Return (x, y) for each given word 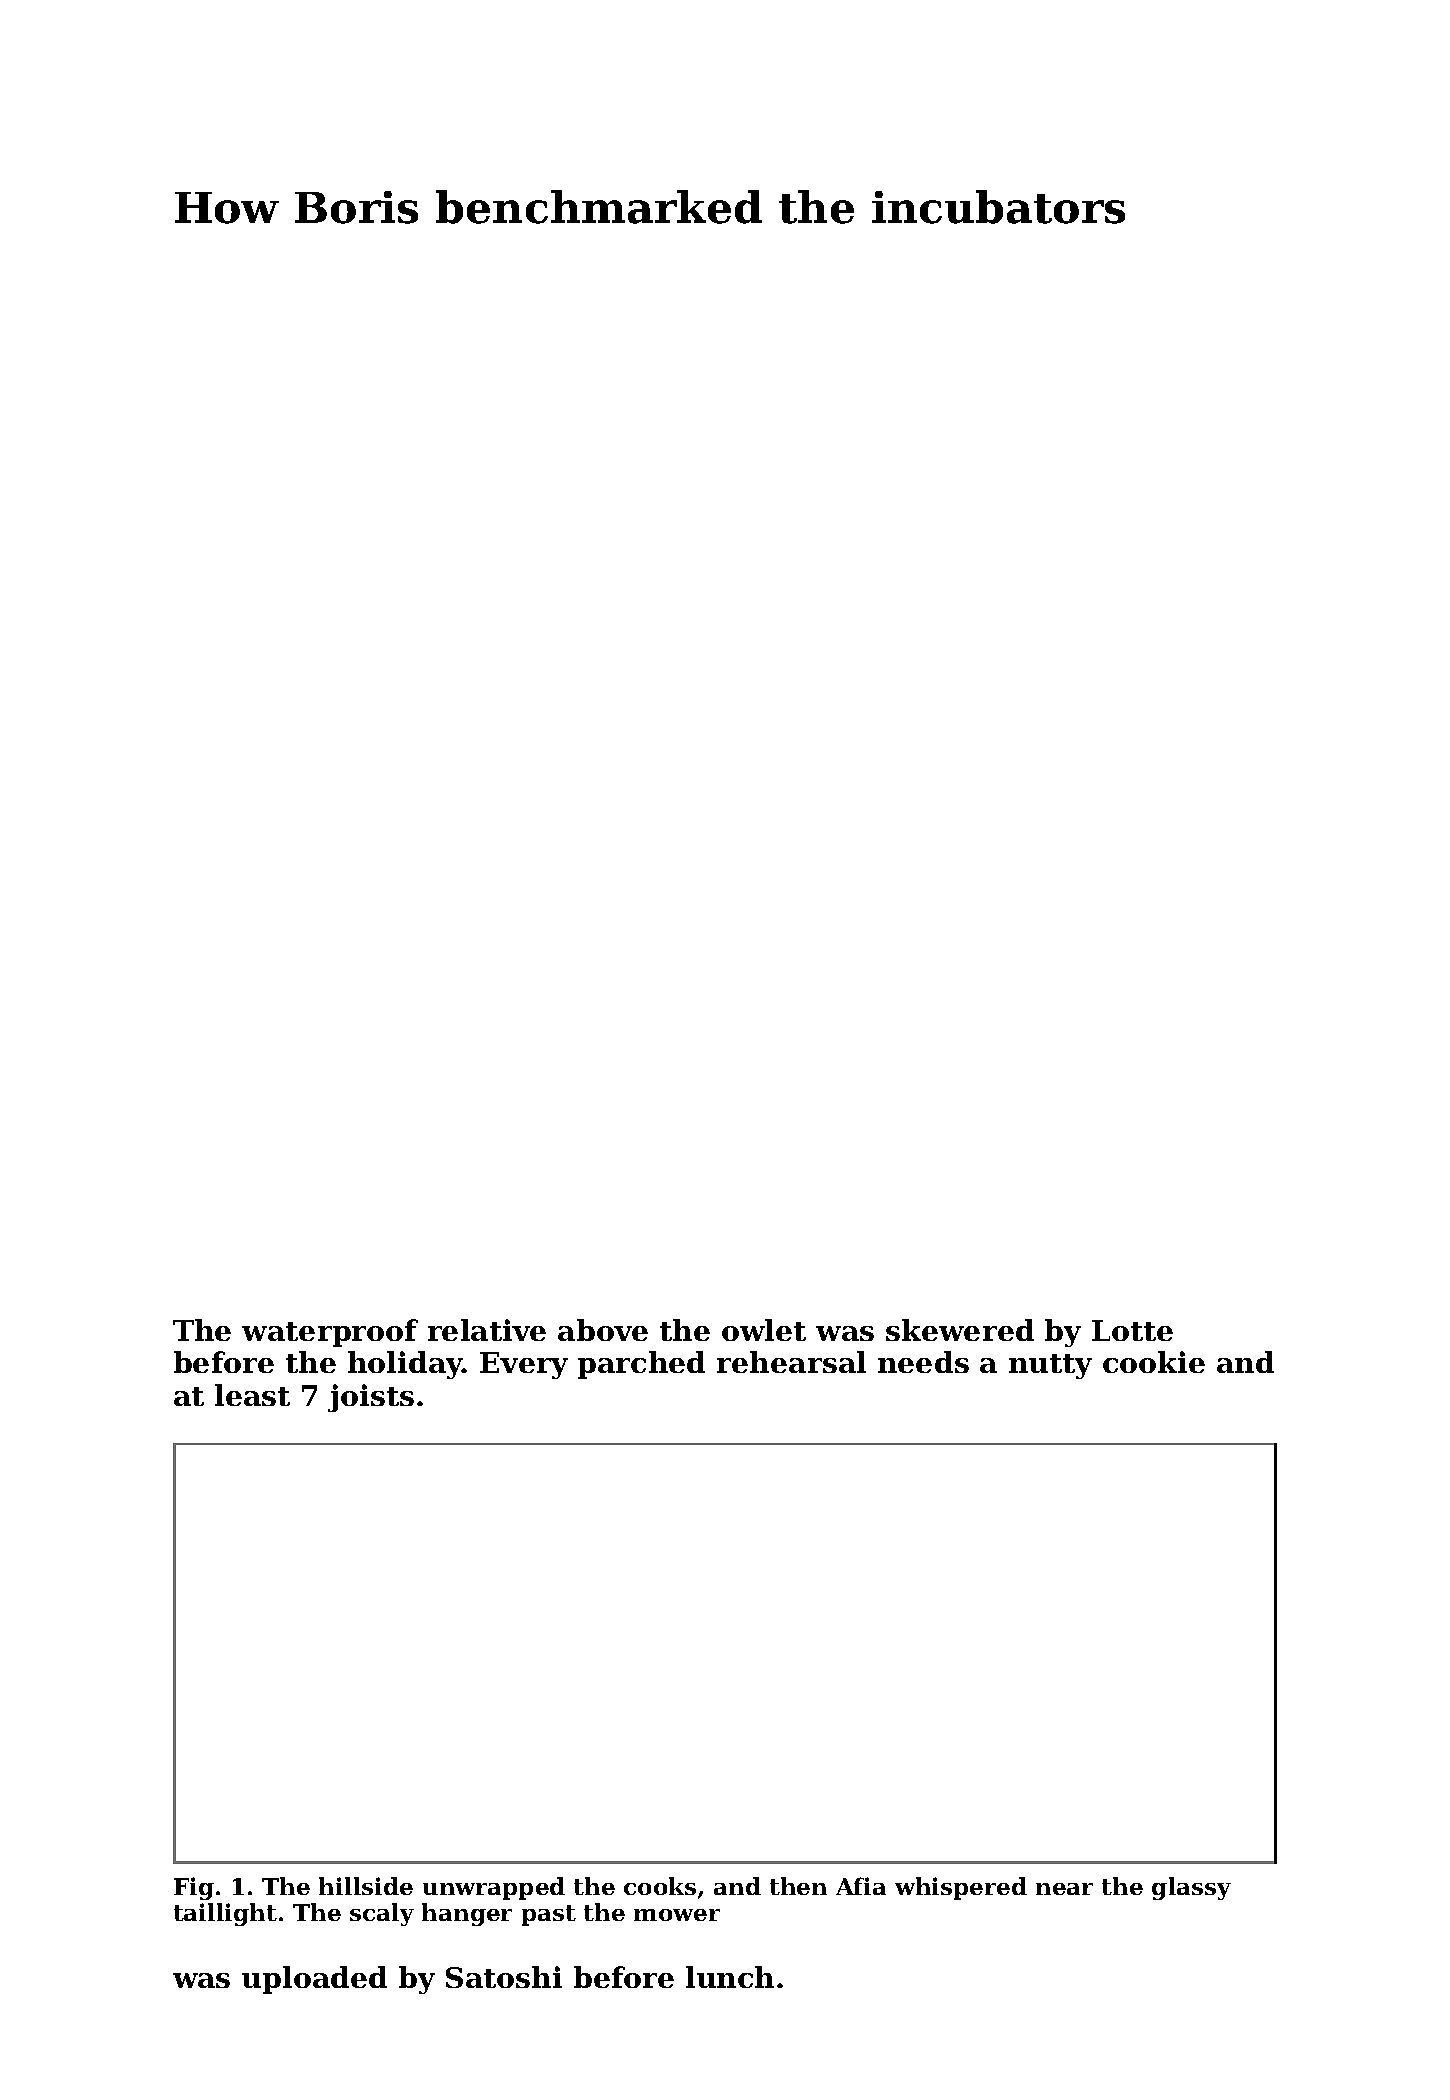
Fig (194, 1888)
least (252, 1395)
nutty (1050, 1366)
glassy (1191, 1888)
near (1064, 1889)
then (798, 1886)
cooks (660, 1886)
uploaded (314, 1980)
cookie (1154, 1362)
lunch (730, 1977)
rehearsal (791, 1362)
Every (524, 1365)
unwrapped (494, 1888)
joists (371, 1398)
